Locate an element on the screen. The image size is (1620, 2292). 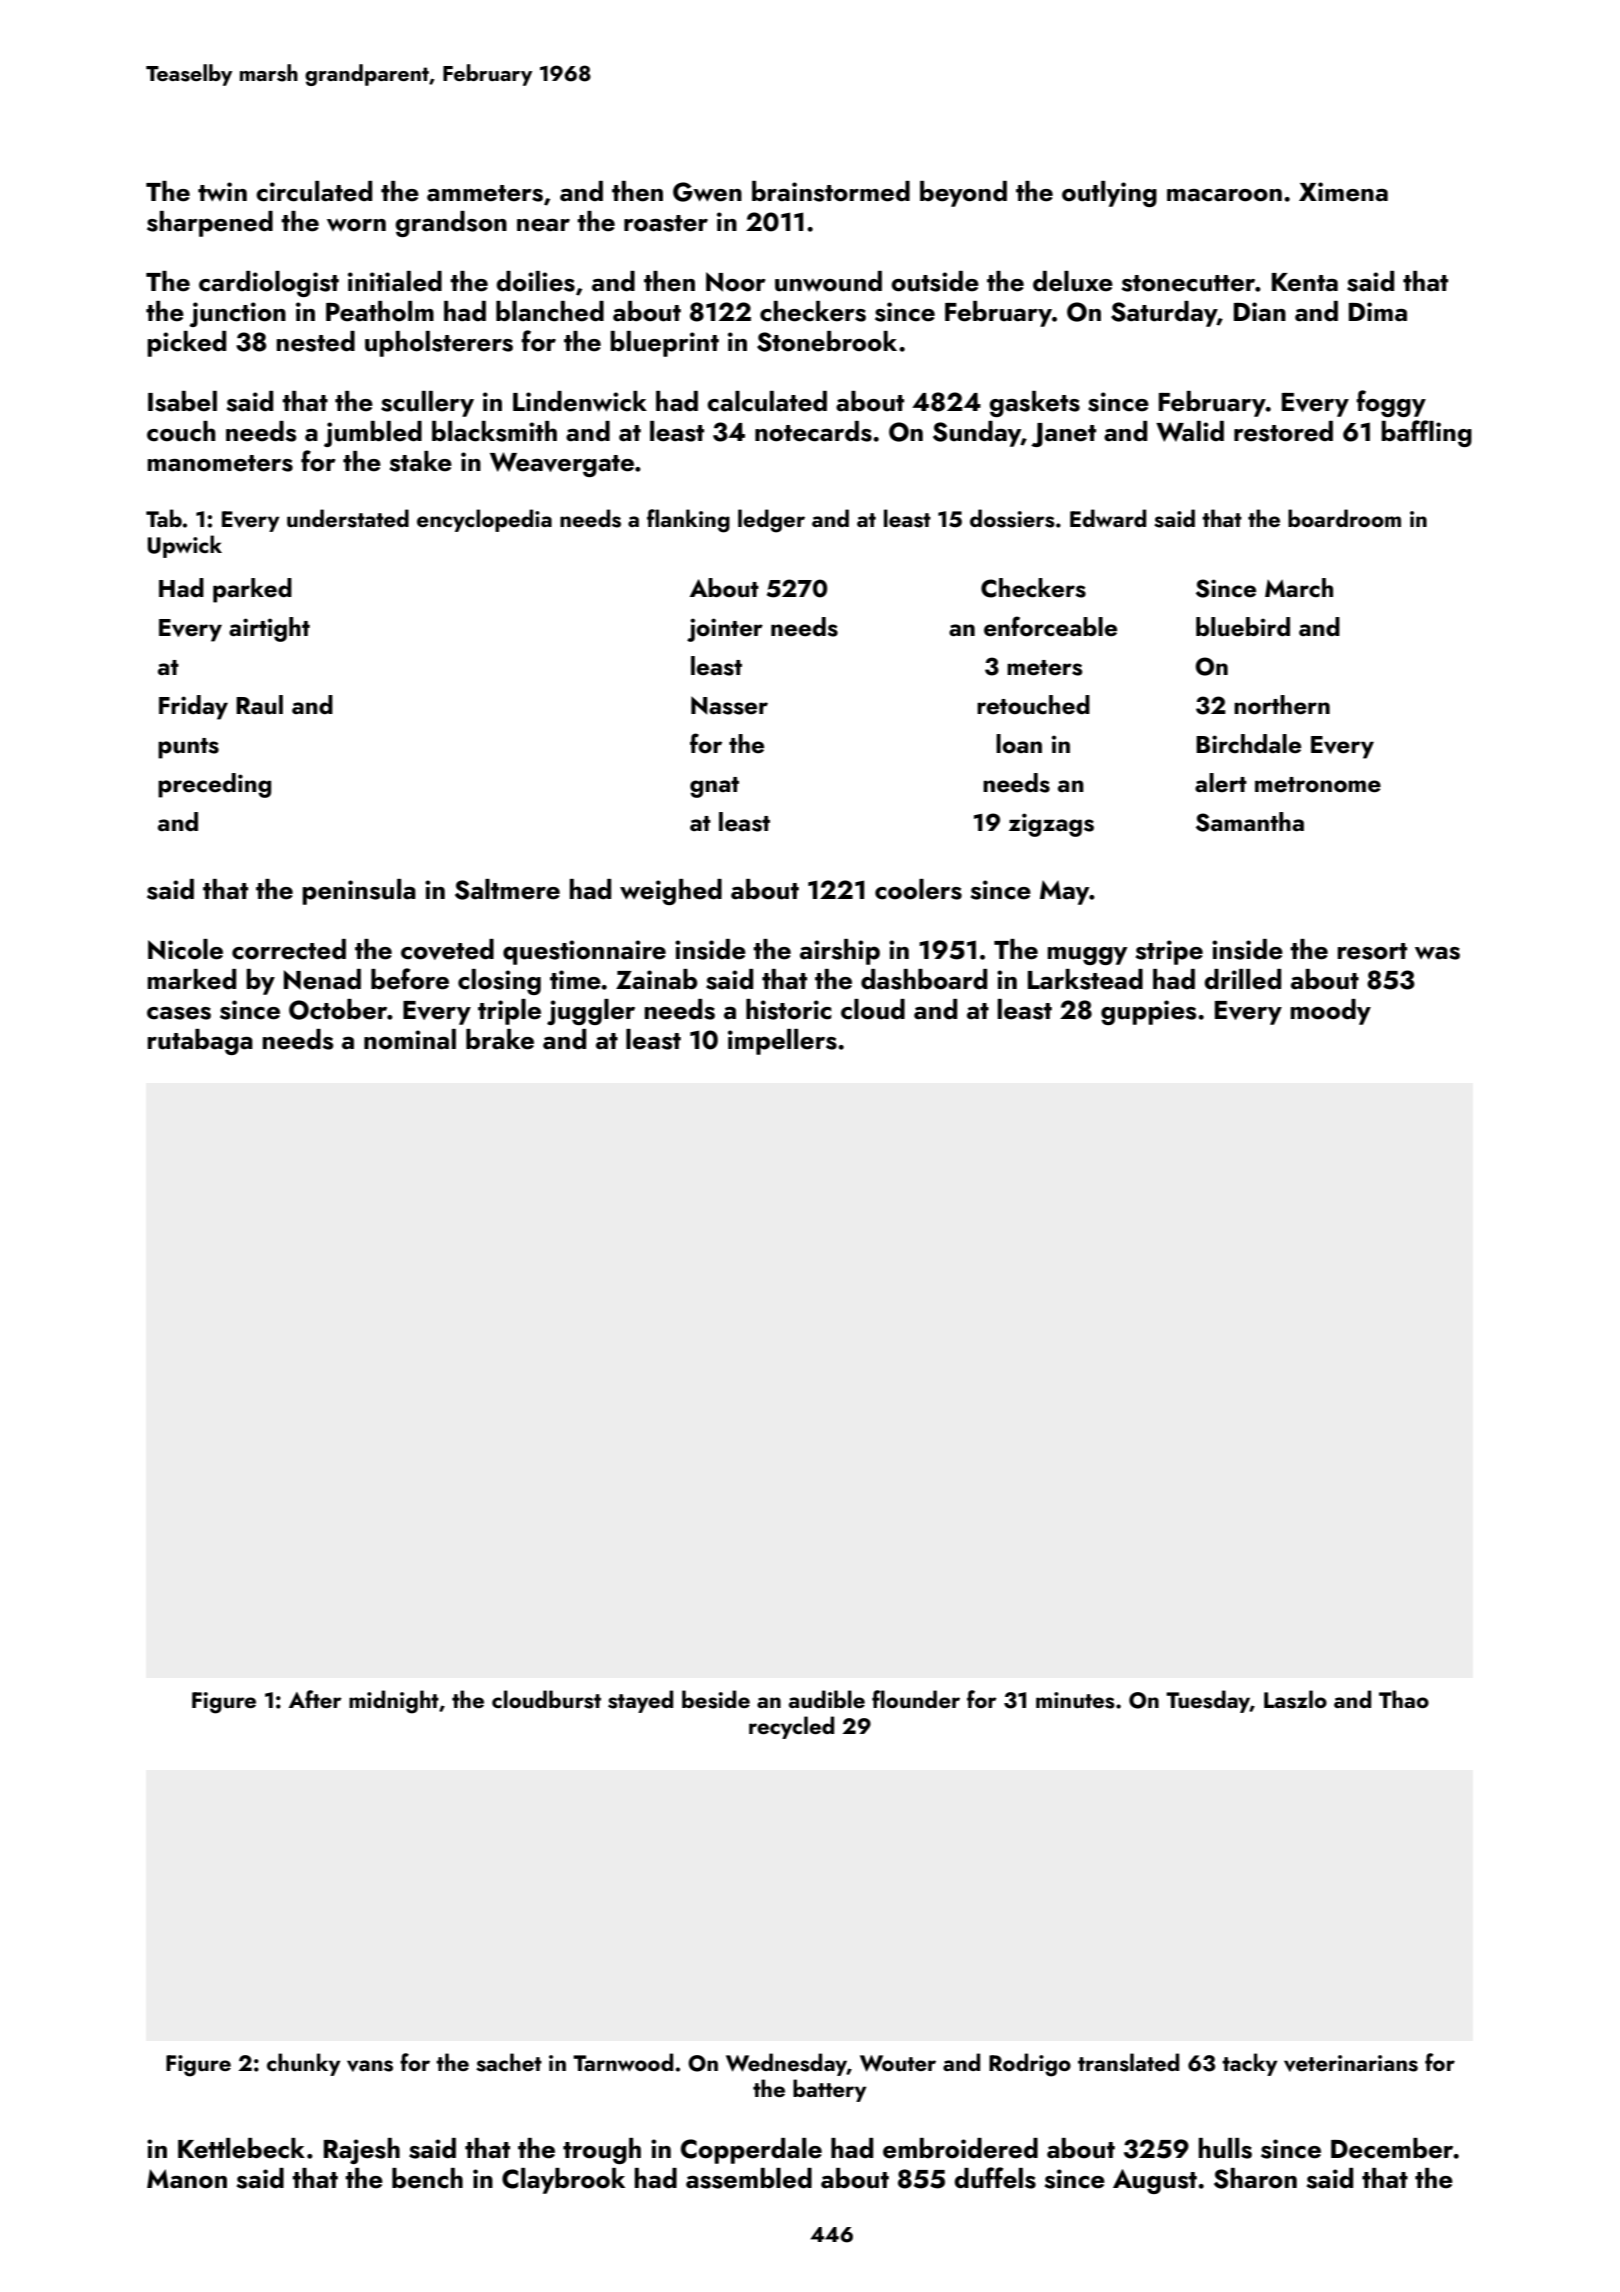
midnight is located at coordinates (394, 1702).
